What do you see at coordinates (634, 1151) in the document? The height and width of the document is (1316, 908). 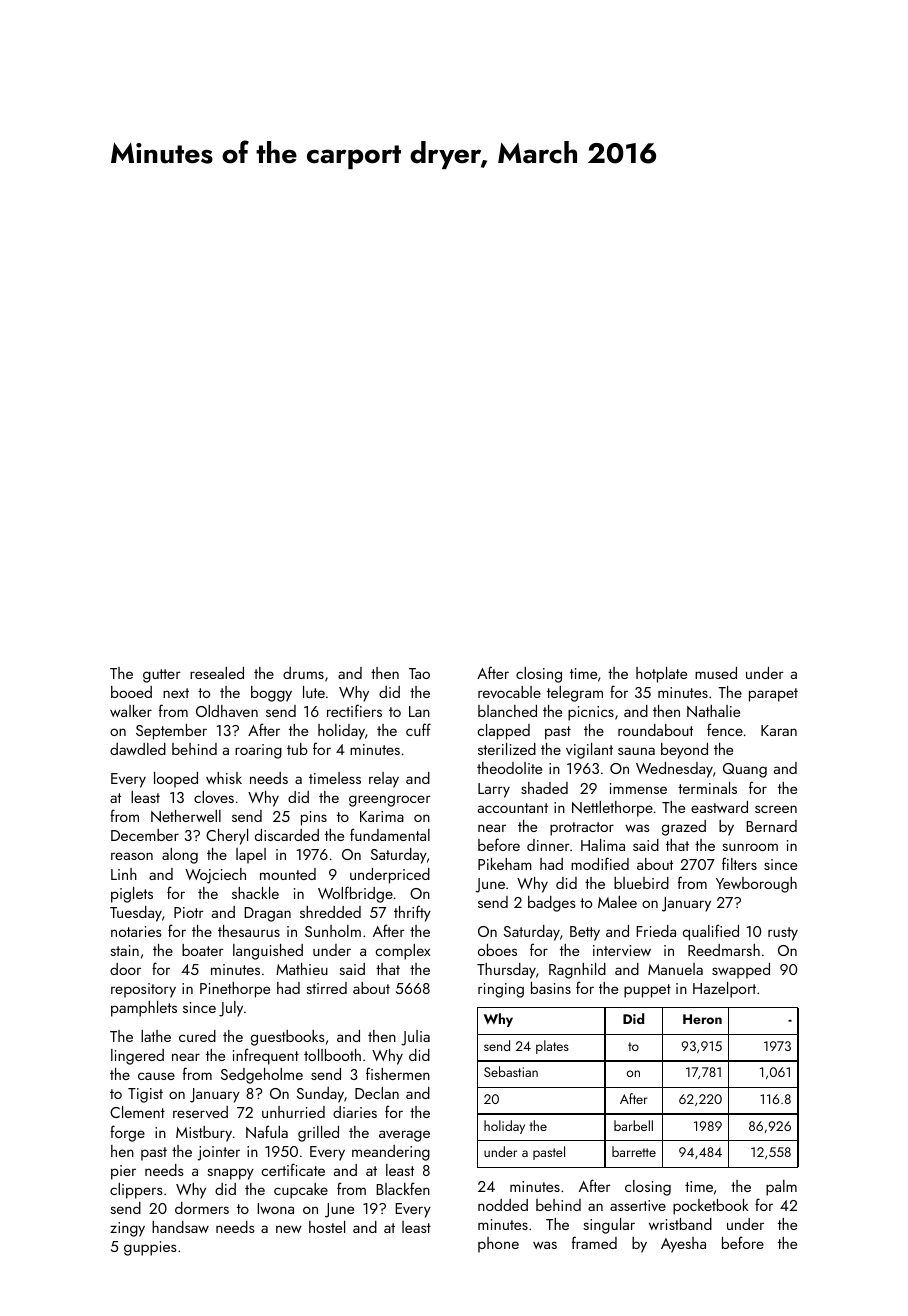 I see `barrette` at bounding box center [634, 1151].
